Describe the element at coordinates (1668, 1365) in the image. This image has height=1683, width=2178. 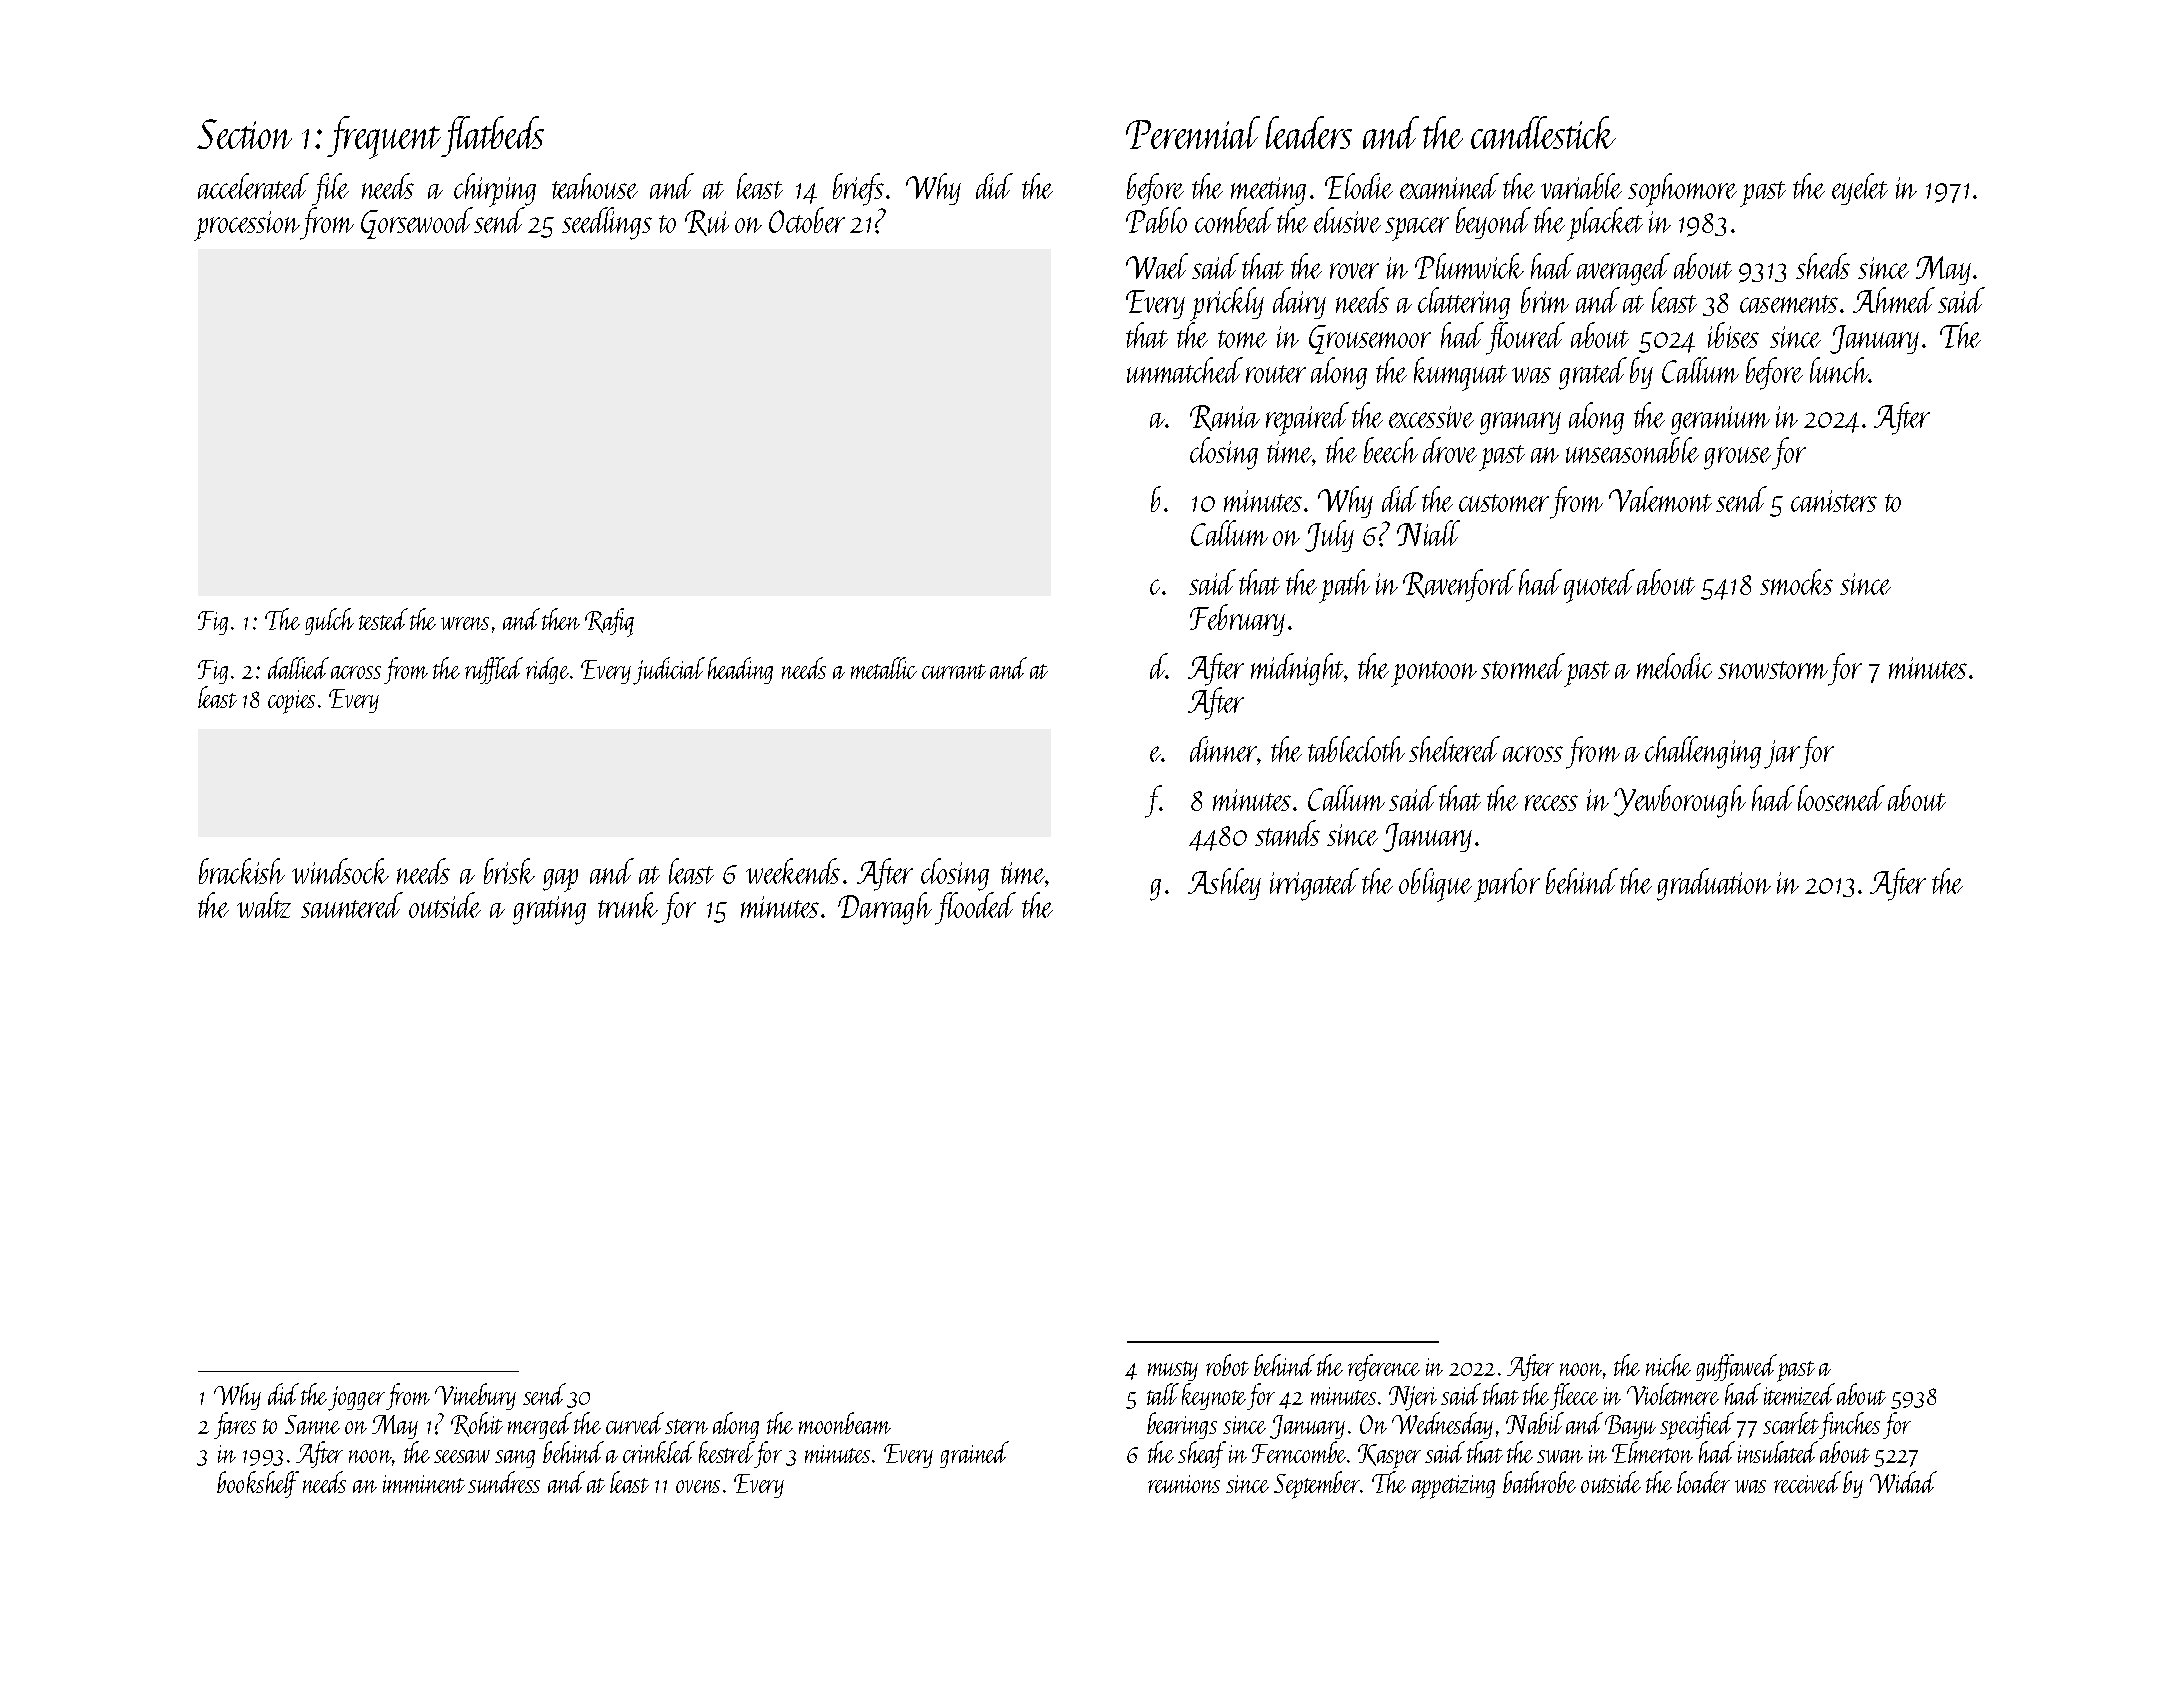
I see `niche` at that location.
